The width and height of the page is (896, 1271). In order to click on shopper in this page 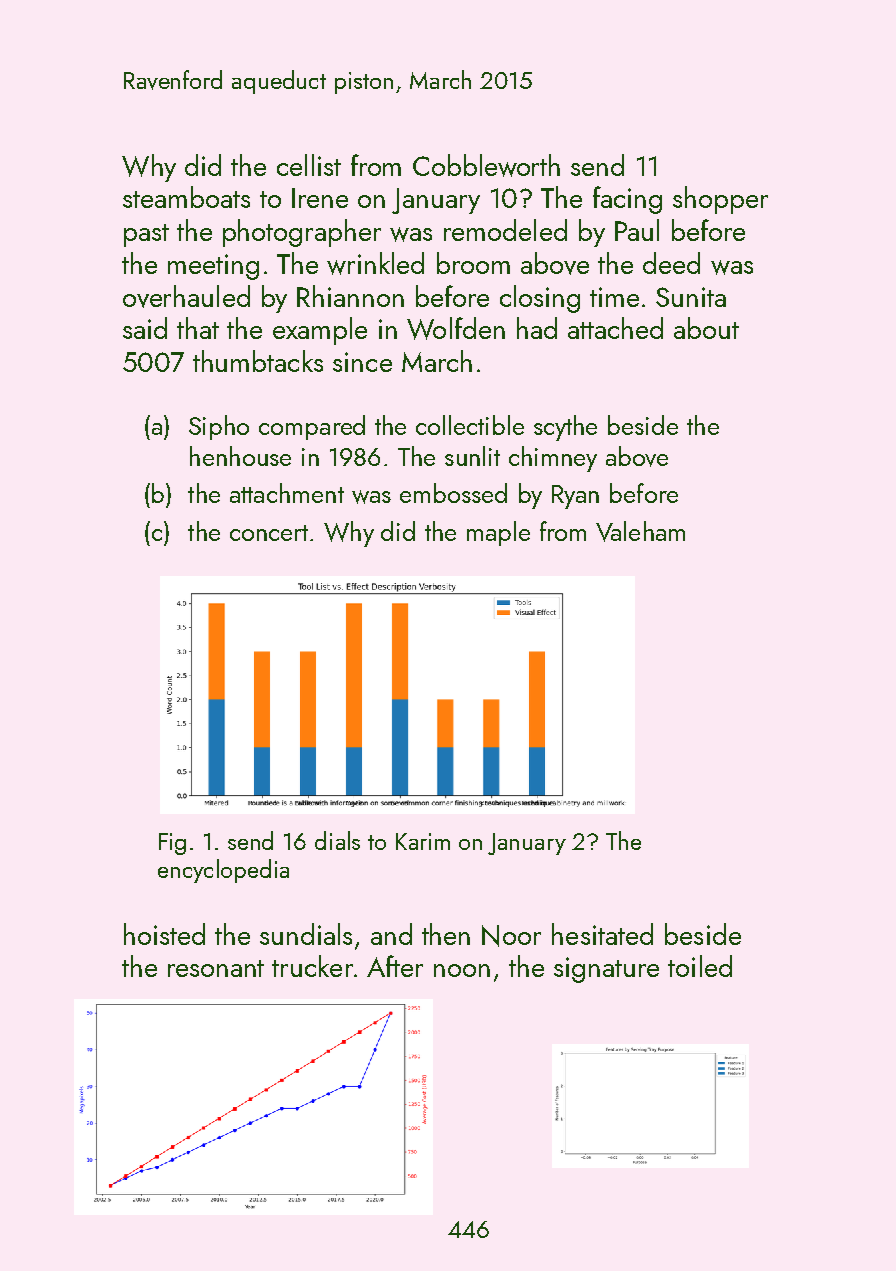, I will do `click(720, 200)`.
